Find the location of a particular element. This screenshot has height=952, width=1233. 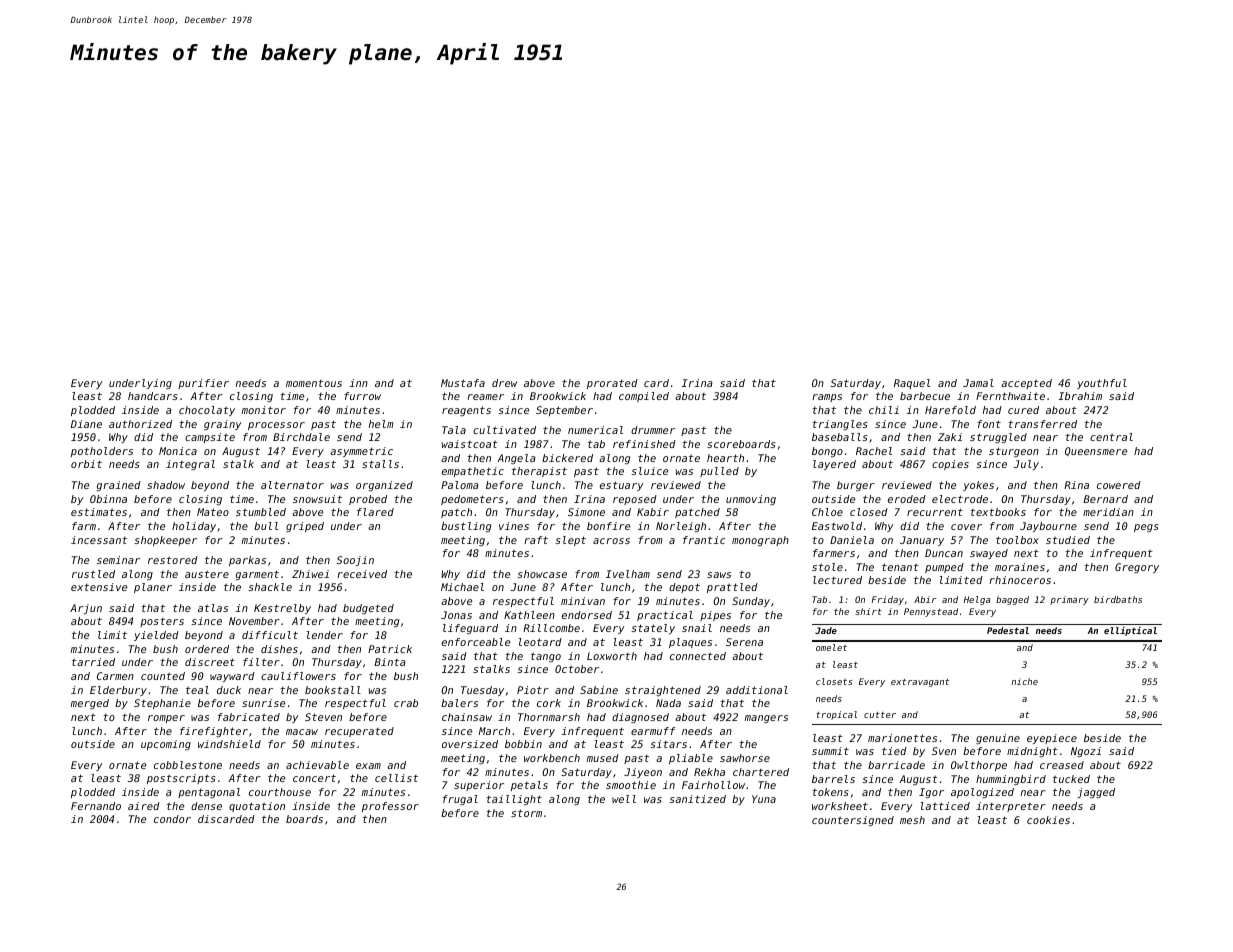

youthful is located at coordinates (1102, 384).
